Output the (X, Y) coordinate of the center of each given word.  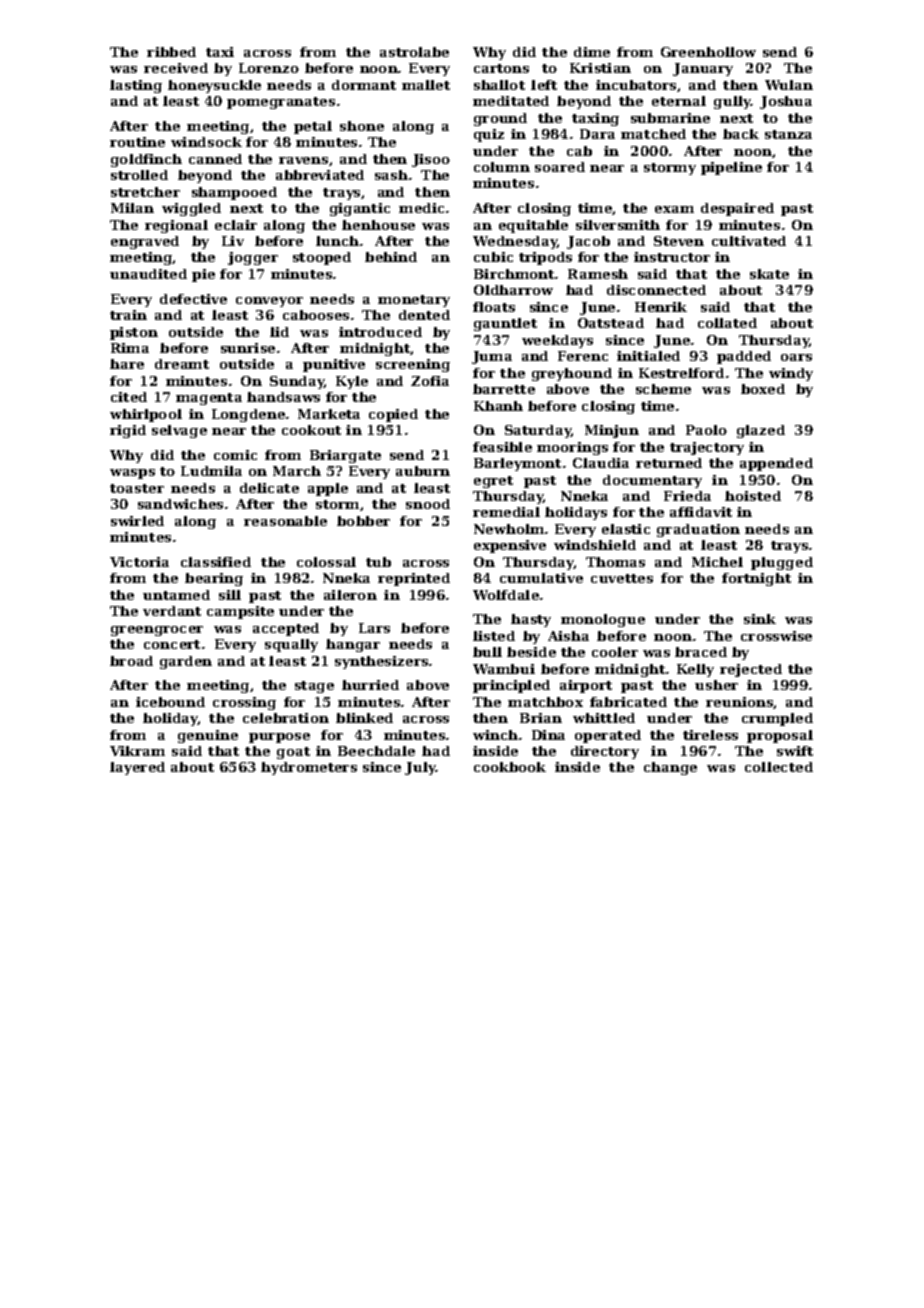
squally (291, 645)
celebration (286, 718)
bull (487, 652)
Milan (132, 208)
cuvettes (622, 578)
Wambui (504, 669)
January (703, 69)
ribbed (171, 52)
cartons (501, 68)
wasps (132, 474)
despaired (737, 209)
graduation (698, 530)
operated (608, 736)
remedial (506, 512)
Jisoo (431, 160)
